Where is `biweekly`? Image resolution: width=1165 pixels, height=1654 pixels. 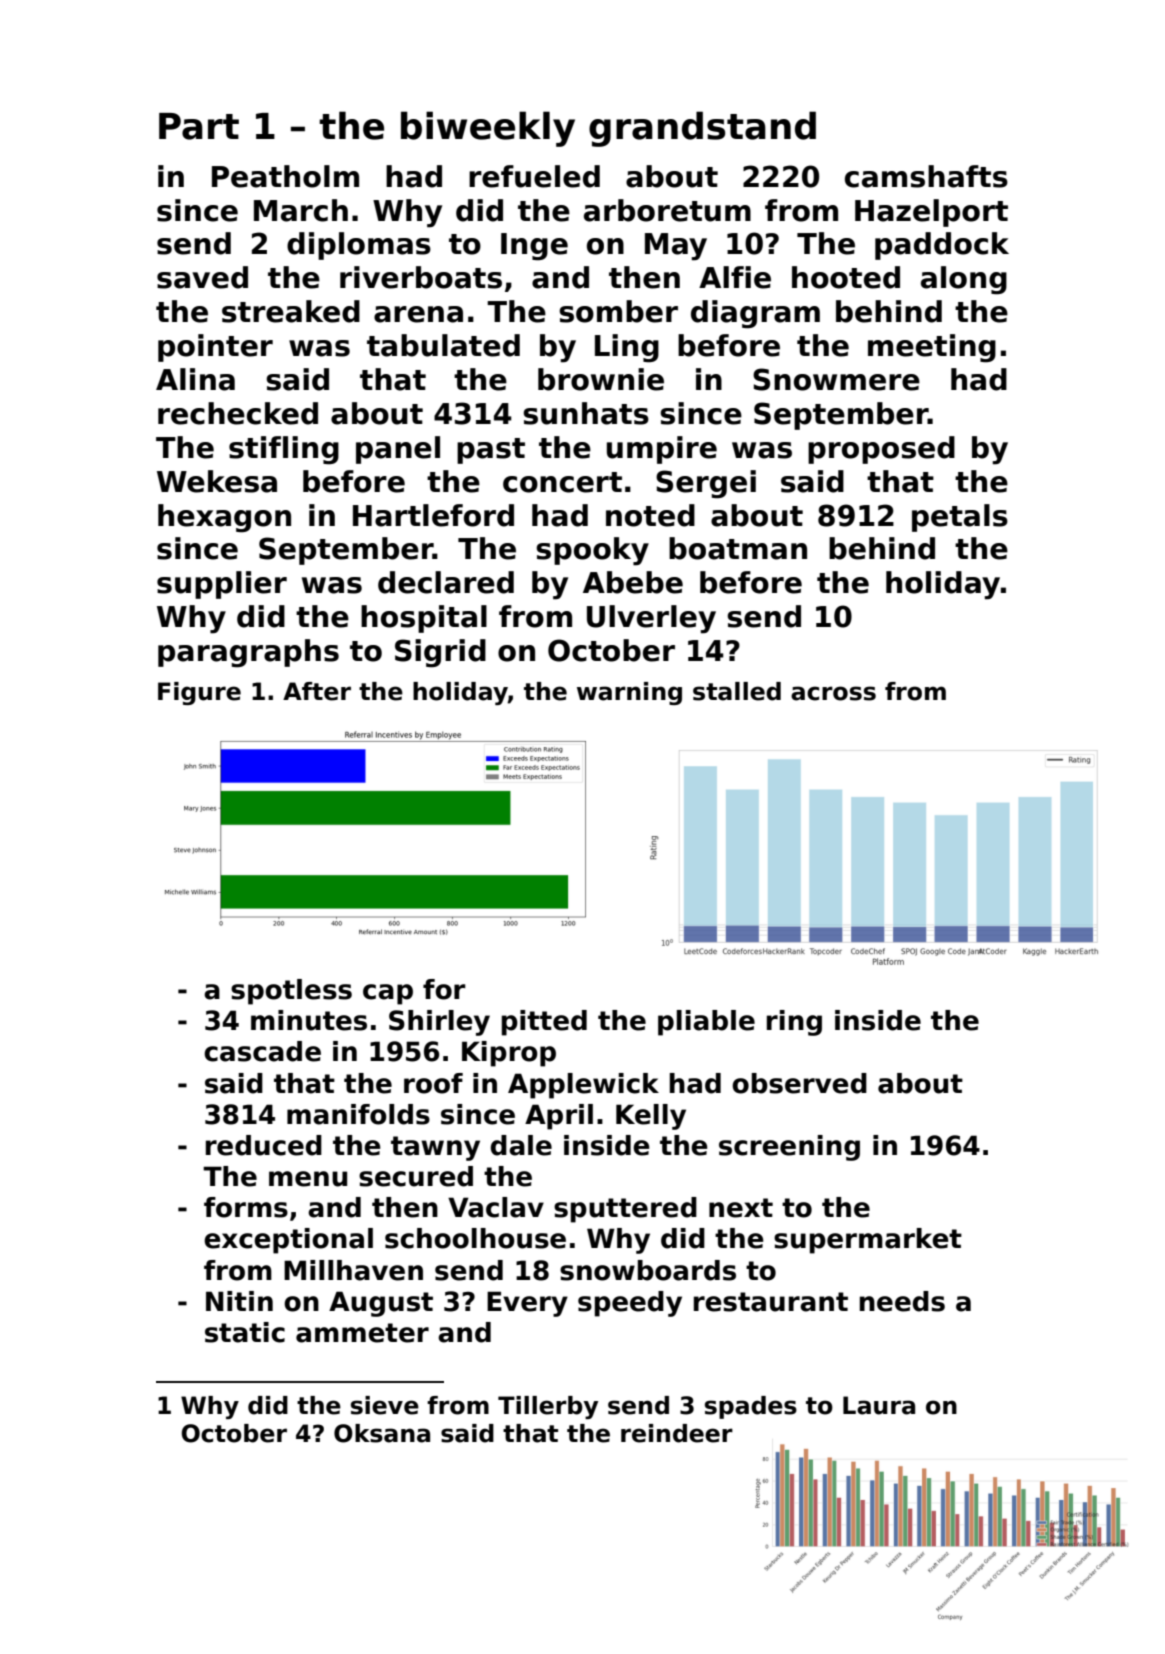 biweekly is located at coordinates (488, 129).
